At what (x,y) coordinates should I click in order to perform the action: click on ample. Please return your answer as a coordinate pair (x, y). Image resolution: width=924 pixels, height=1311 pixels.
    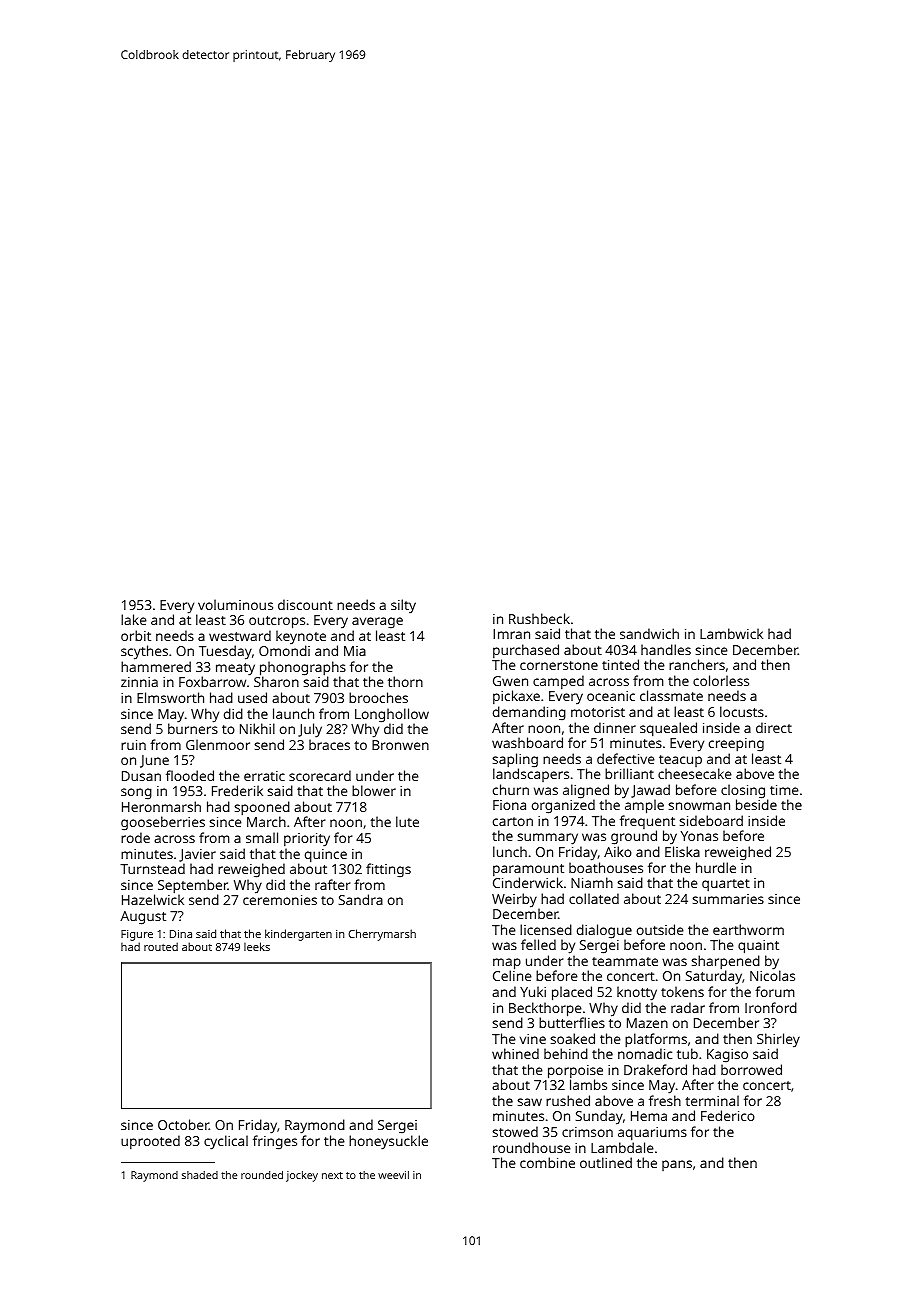
    Looking at the image, I should click on (644, 807).
